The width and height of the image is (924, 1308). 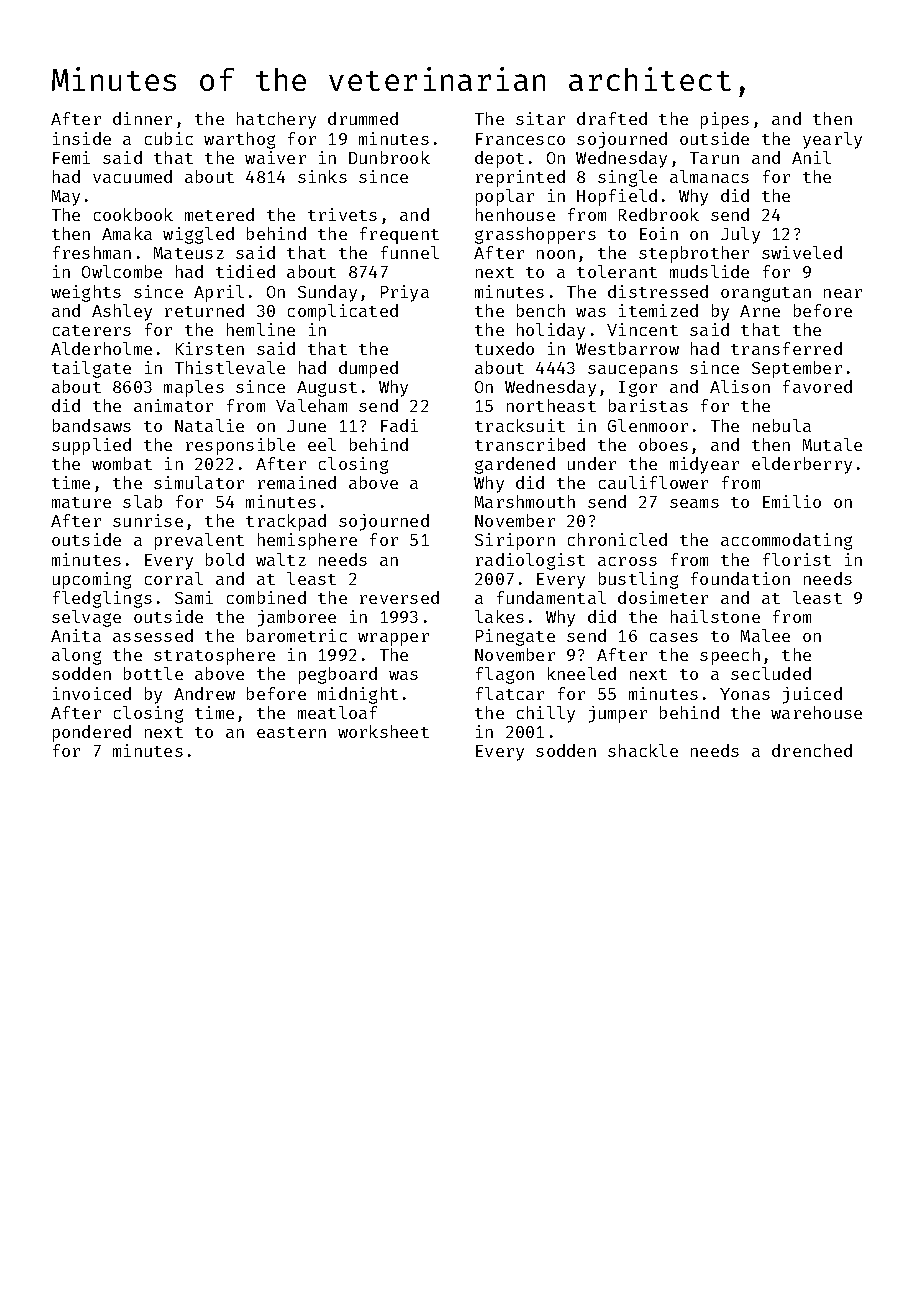 I want to click on Natalie, so click(x=209, y=425).
